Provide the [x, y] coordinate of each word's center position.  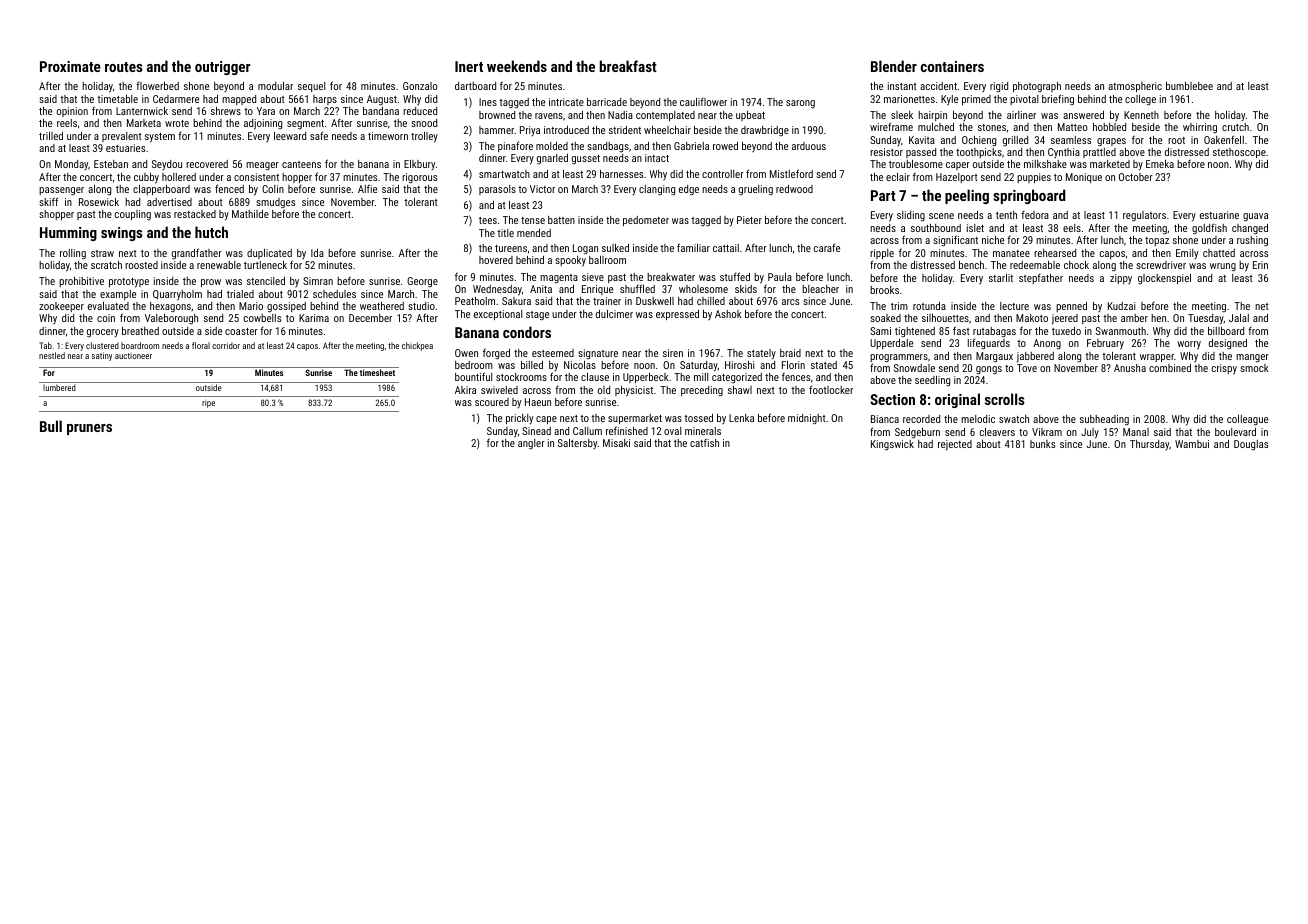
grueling [756, 190]
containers [952, 66]
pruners [89, 429]
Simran [318, 281]
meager [262, 166]
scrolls [1005, 399]
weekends [517, 66]
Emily [1187, 254]
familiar [693, 247]
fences [796, 376]
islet [975, 228]
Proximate [70, 66]
